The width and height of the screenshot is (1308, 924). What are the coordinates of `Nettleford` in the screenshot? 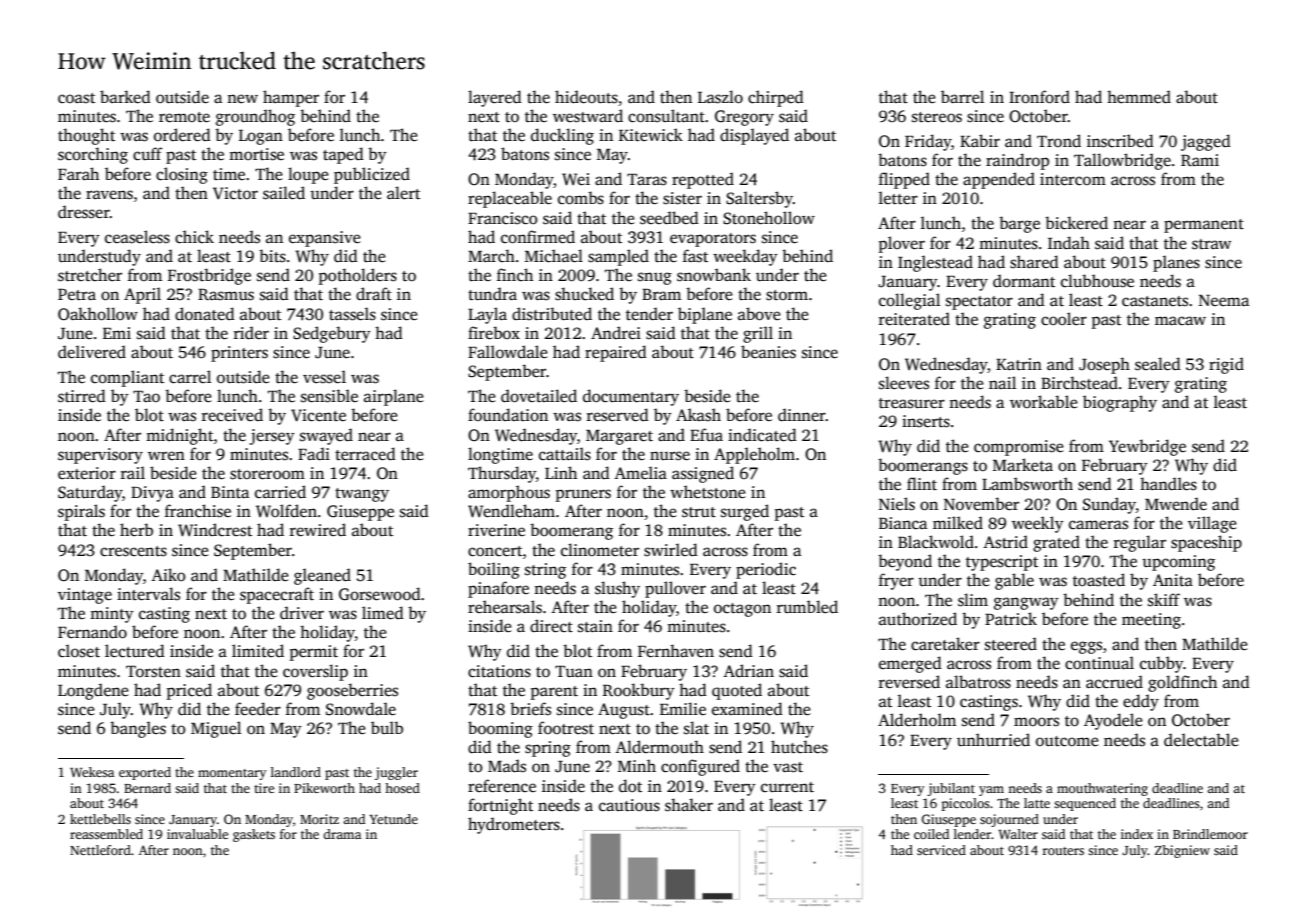 It's located at (100, 850).
